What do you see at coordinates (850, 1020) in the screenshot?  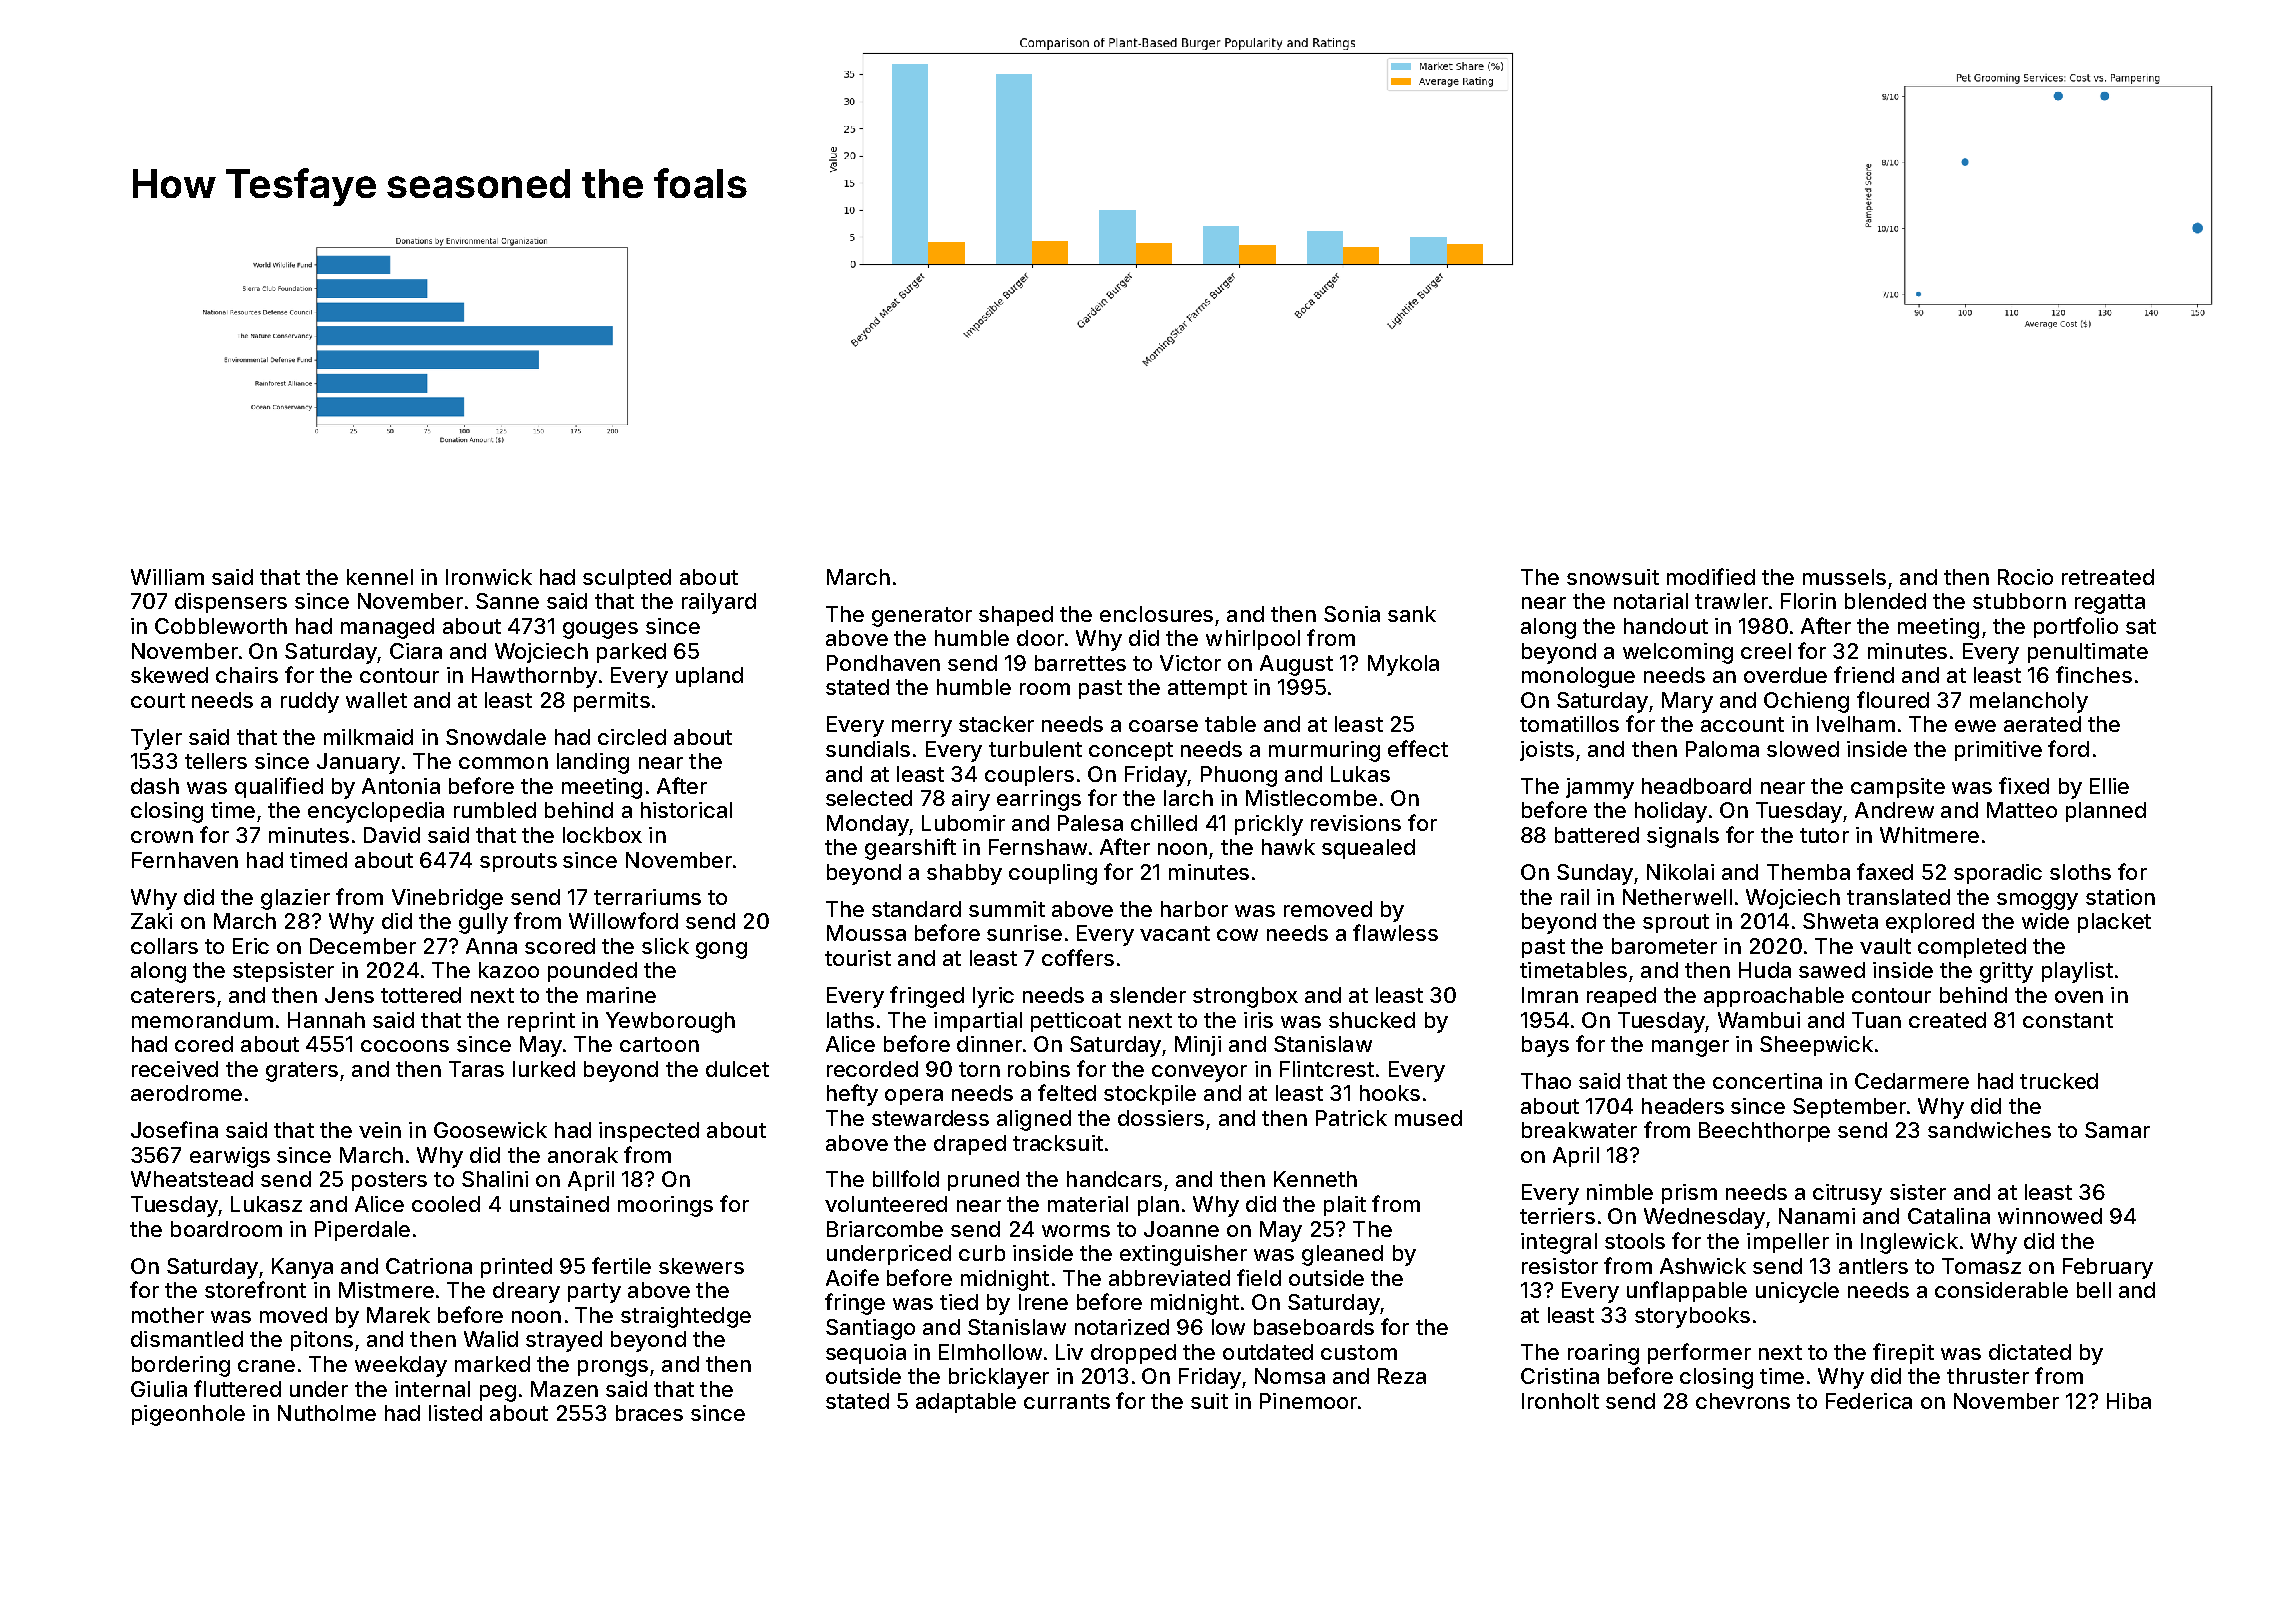 I see `laths` at bounding box center [850, 1020].
